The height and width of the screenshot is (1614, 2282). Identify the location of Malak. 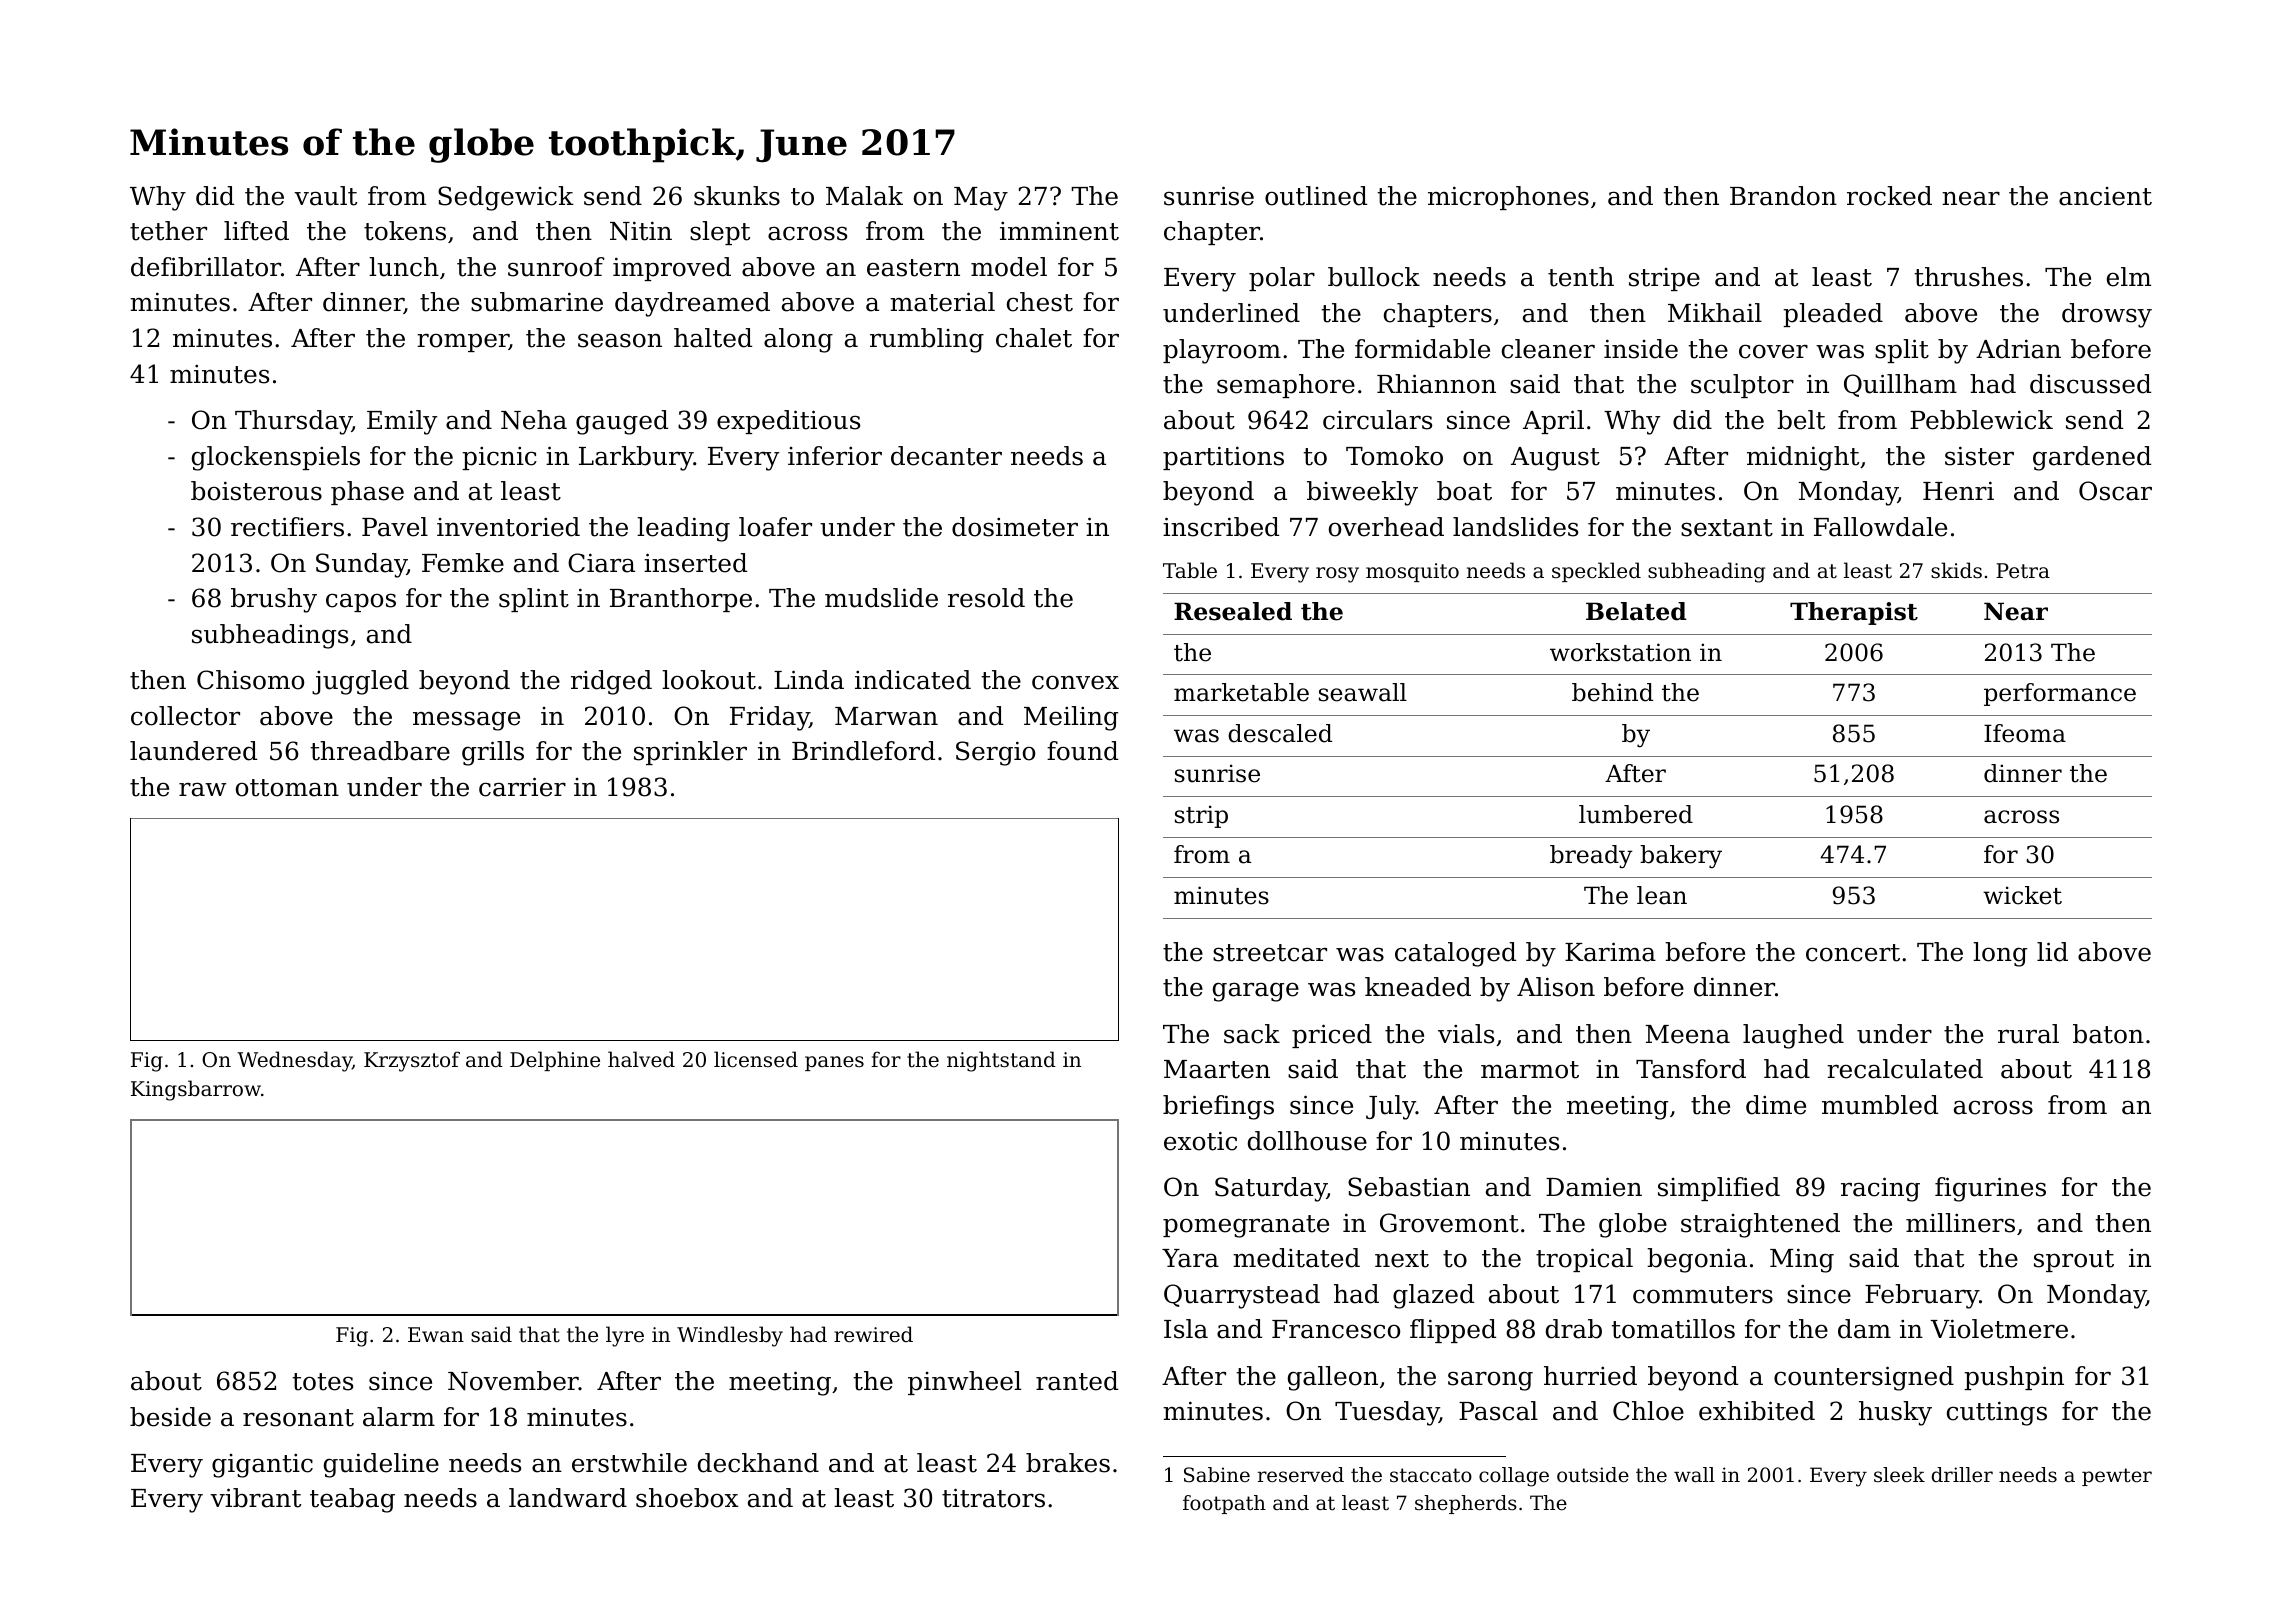
(864, 196).
